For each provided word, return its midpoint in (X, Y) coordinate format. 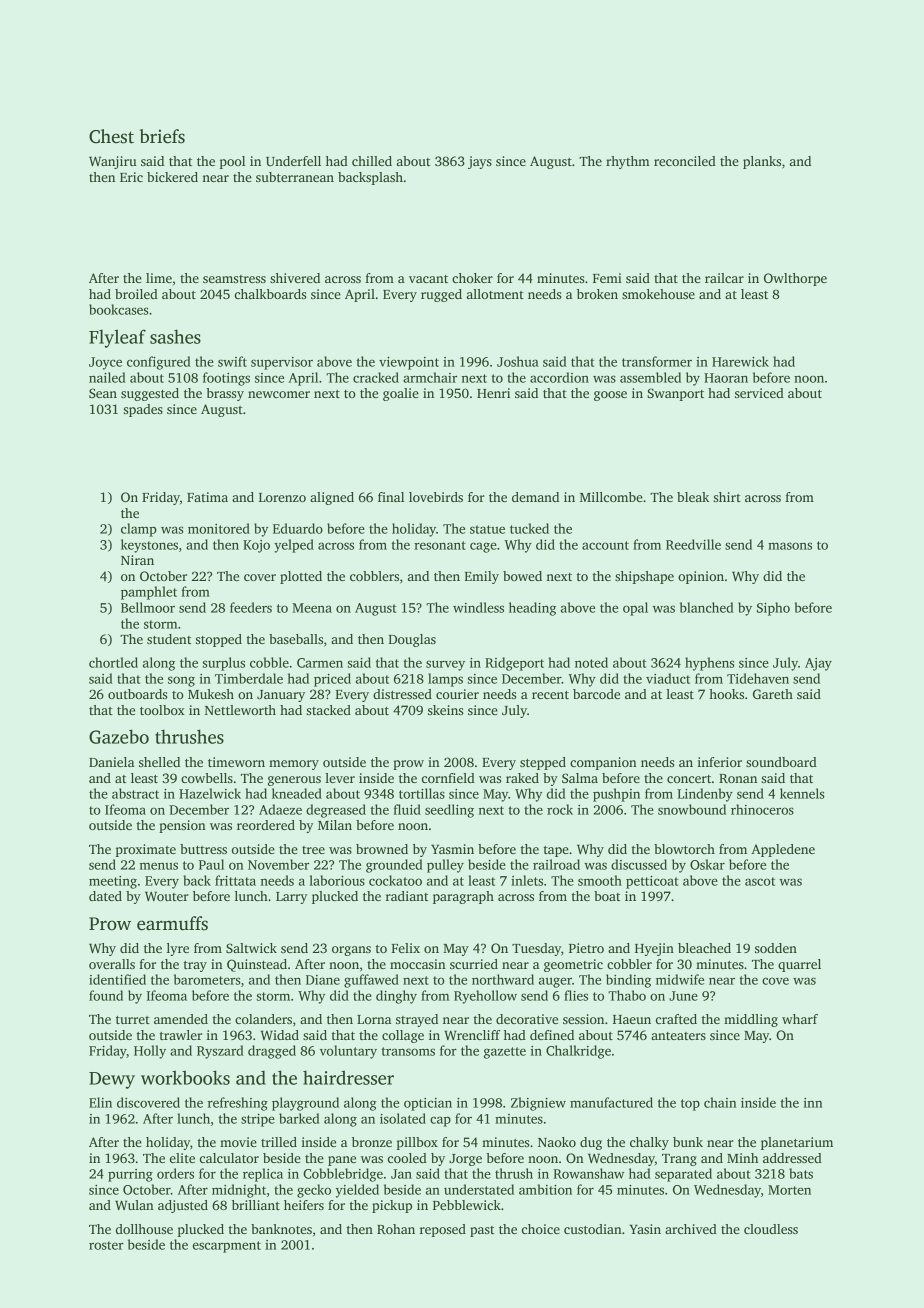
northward (503, 979)
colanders (263, 1019)
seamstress (234, 279)
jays (480, 162)
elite (182, 1158)
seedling (449, 811)
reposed (443, 1230)
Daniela (111, 762)
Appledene (783, 850)
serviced (759, 393)
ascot (760, 881)
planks (762, 162)
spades (143, 410)
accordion (559, 377)
